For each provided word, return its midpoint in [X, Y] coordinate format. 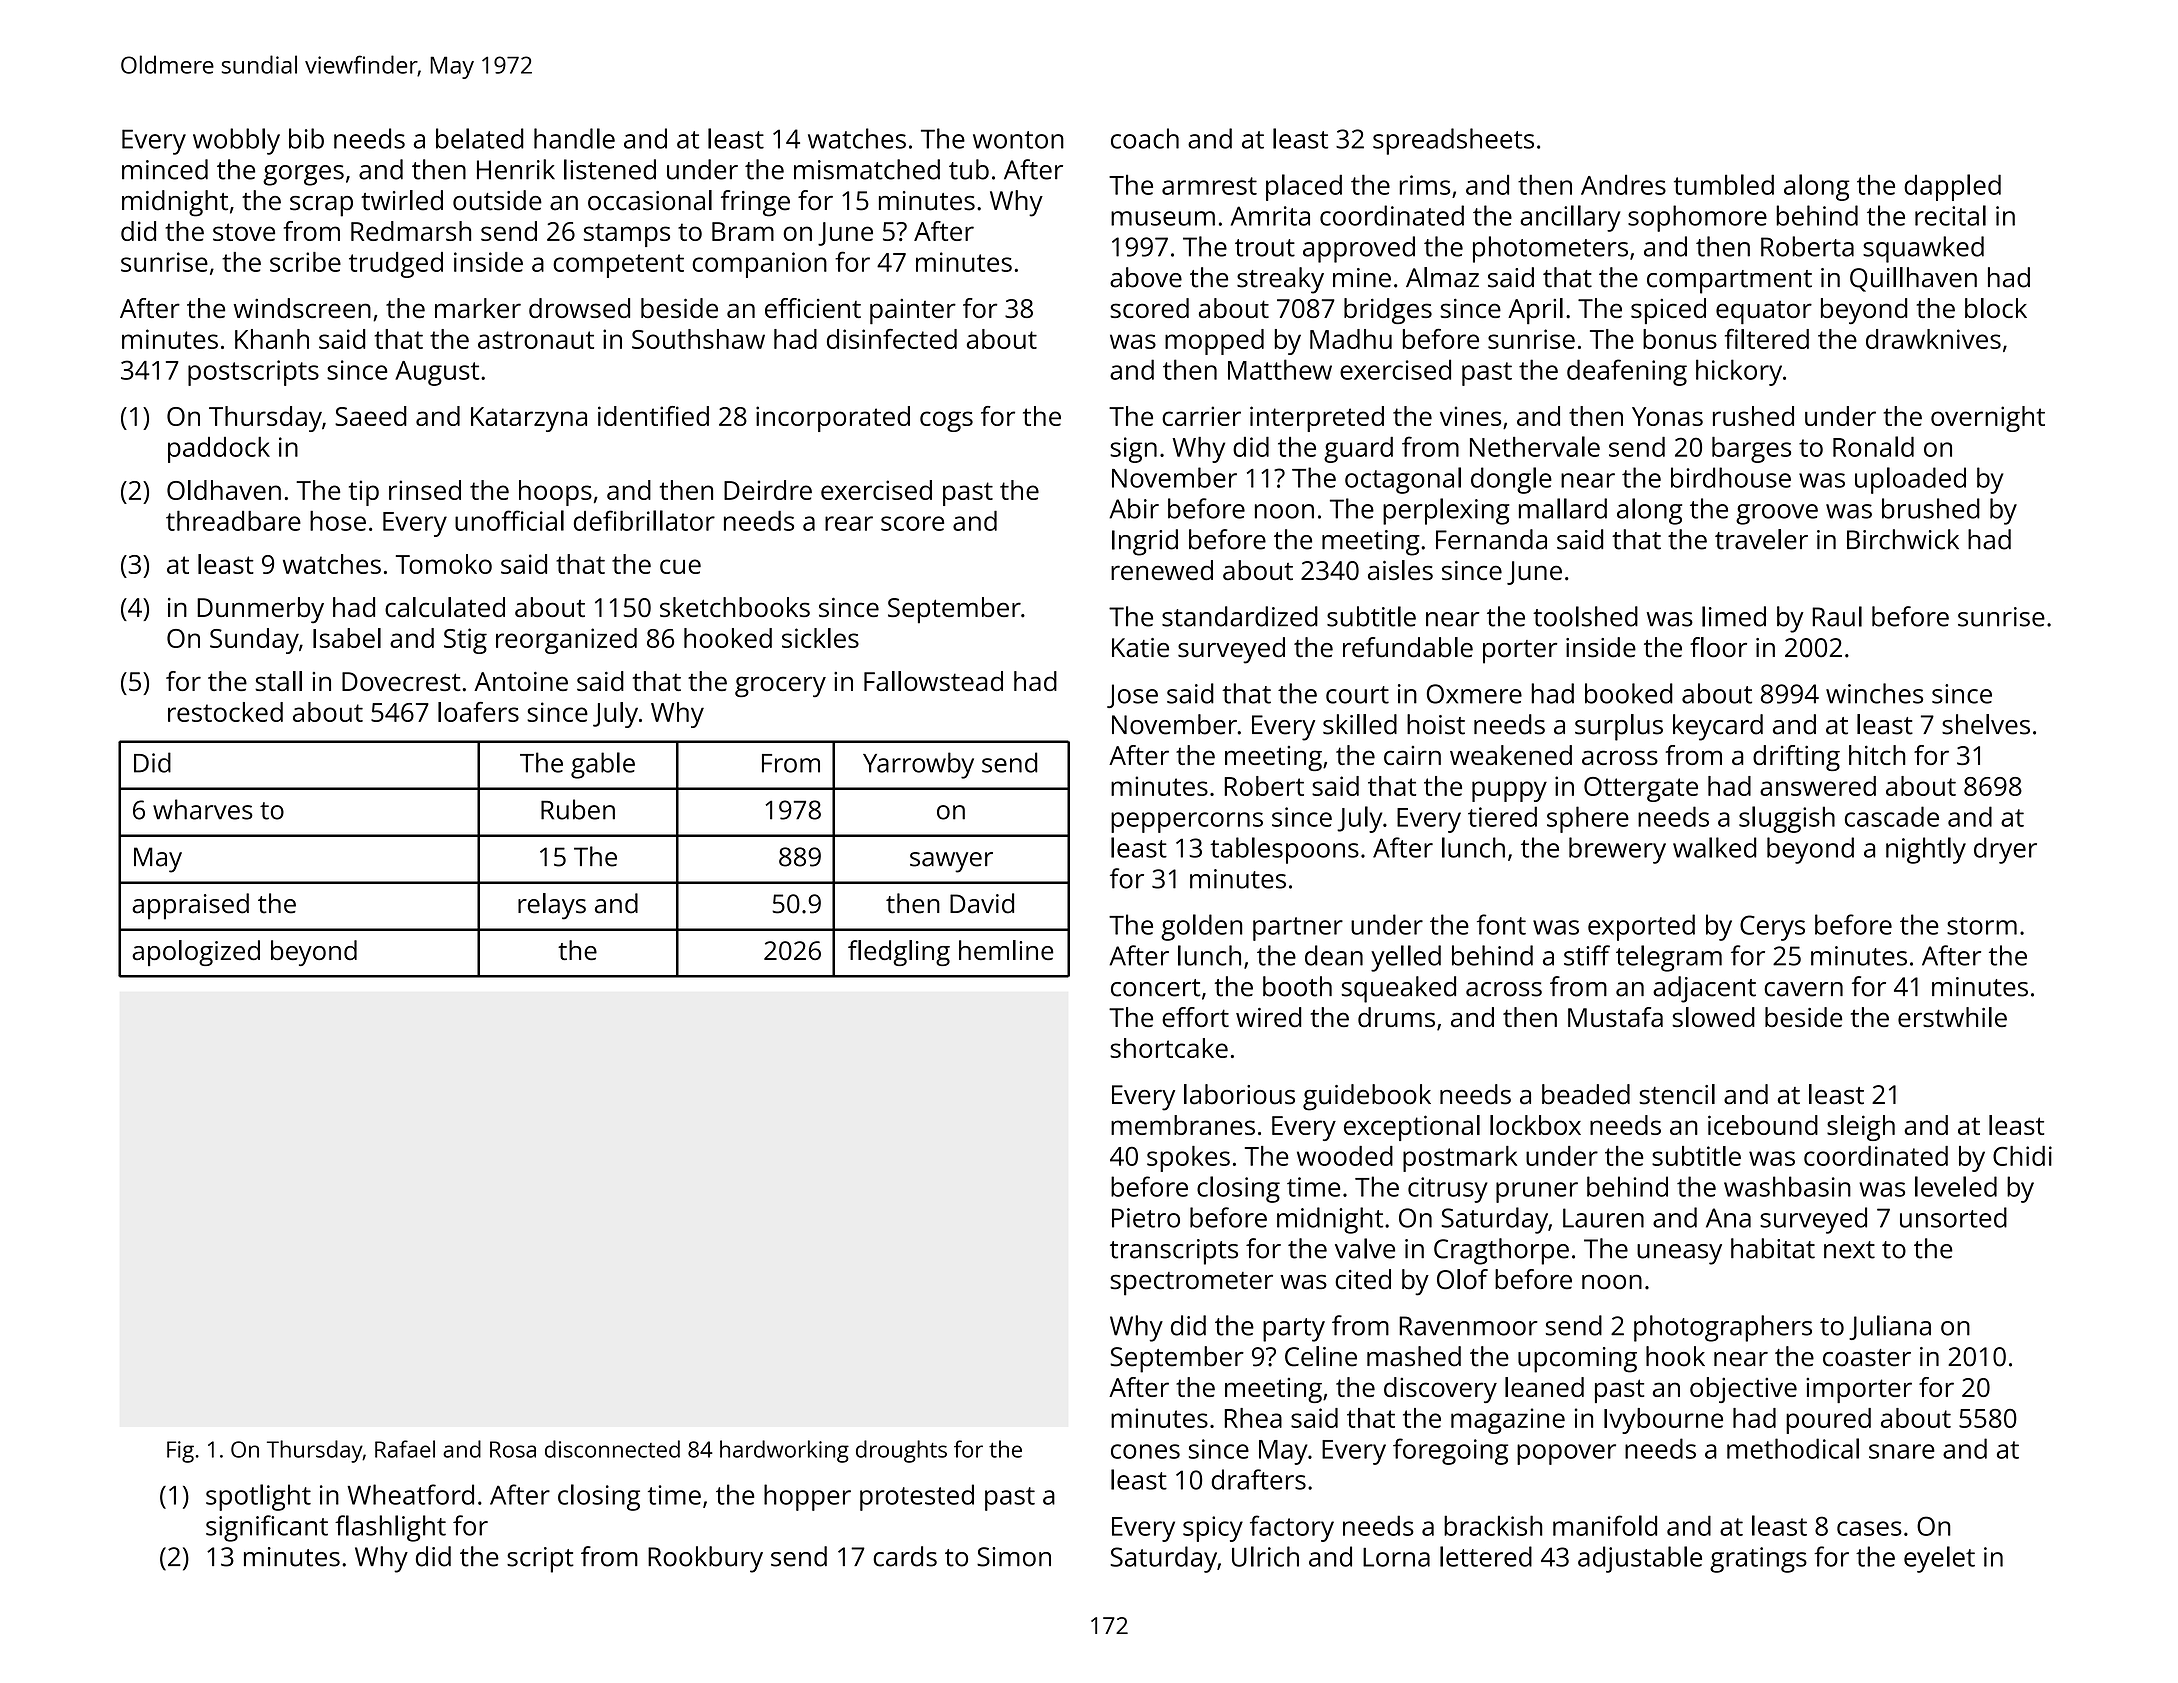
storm [1982, 926]
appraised [190, 906]
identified [653, 416]
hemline [1006, 950]
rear [849, 523]
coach [1145, 138]
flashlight [390, 1528]
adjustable [1640, 1559]
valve [1365, 1248]
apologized [196, 953]
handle [574, 138]
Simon [1014, 1557]
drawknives [1933, 339]
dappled [1952, 187]
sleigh [1861, 1128]
